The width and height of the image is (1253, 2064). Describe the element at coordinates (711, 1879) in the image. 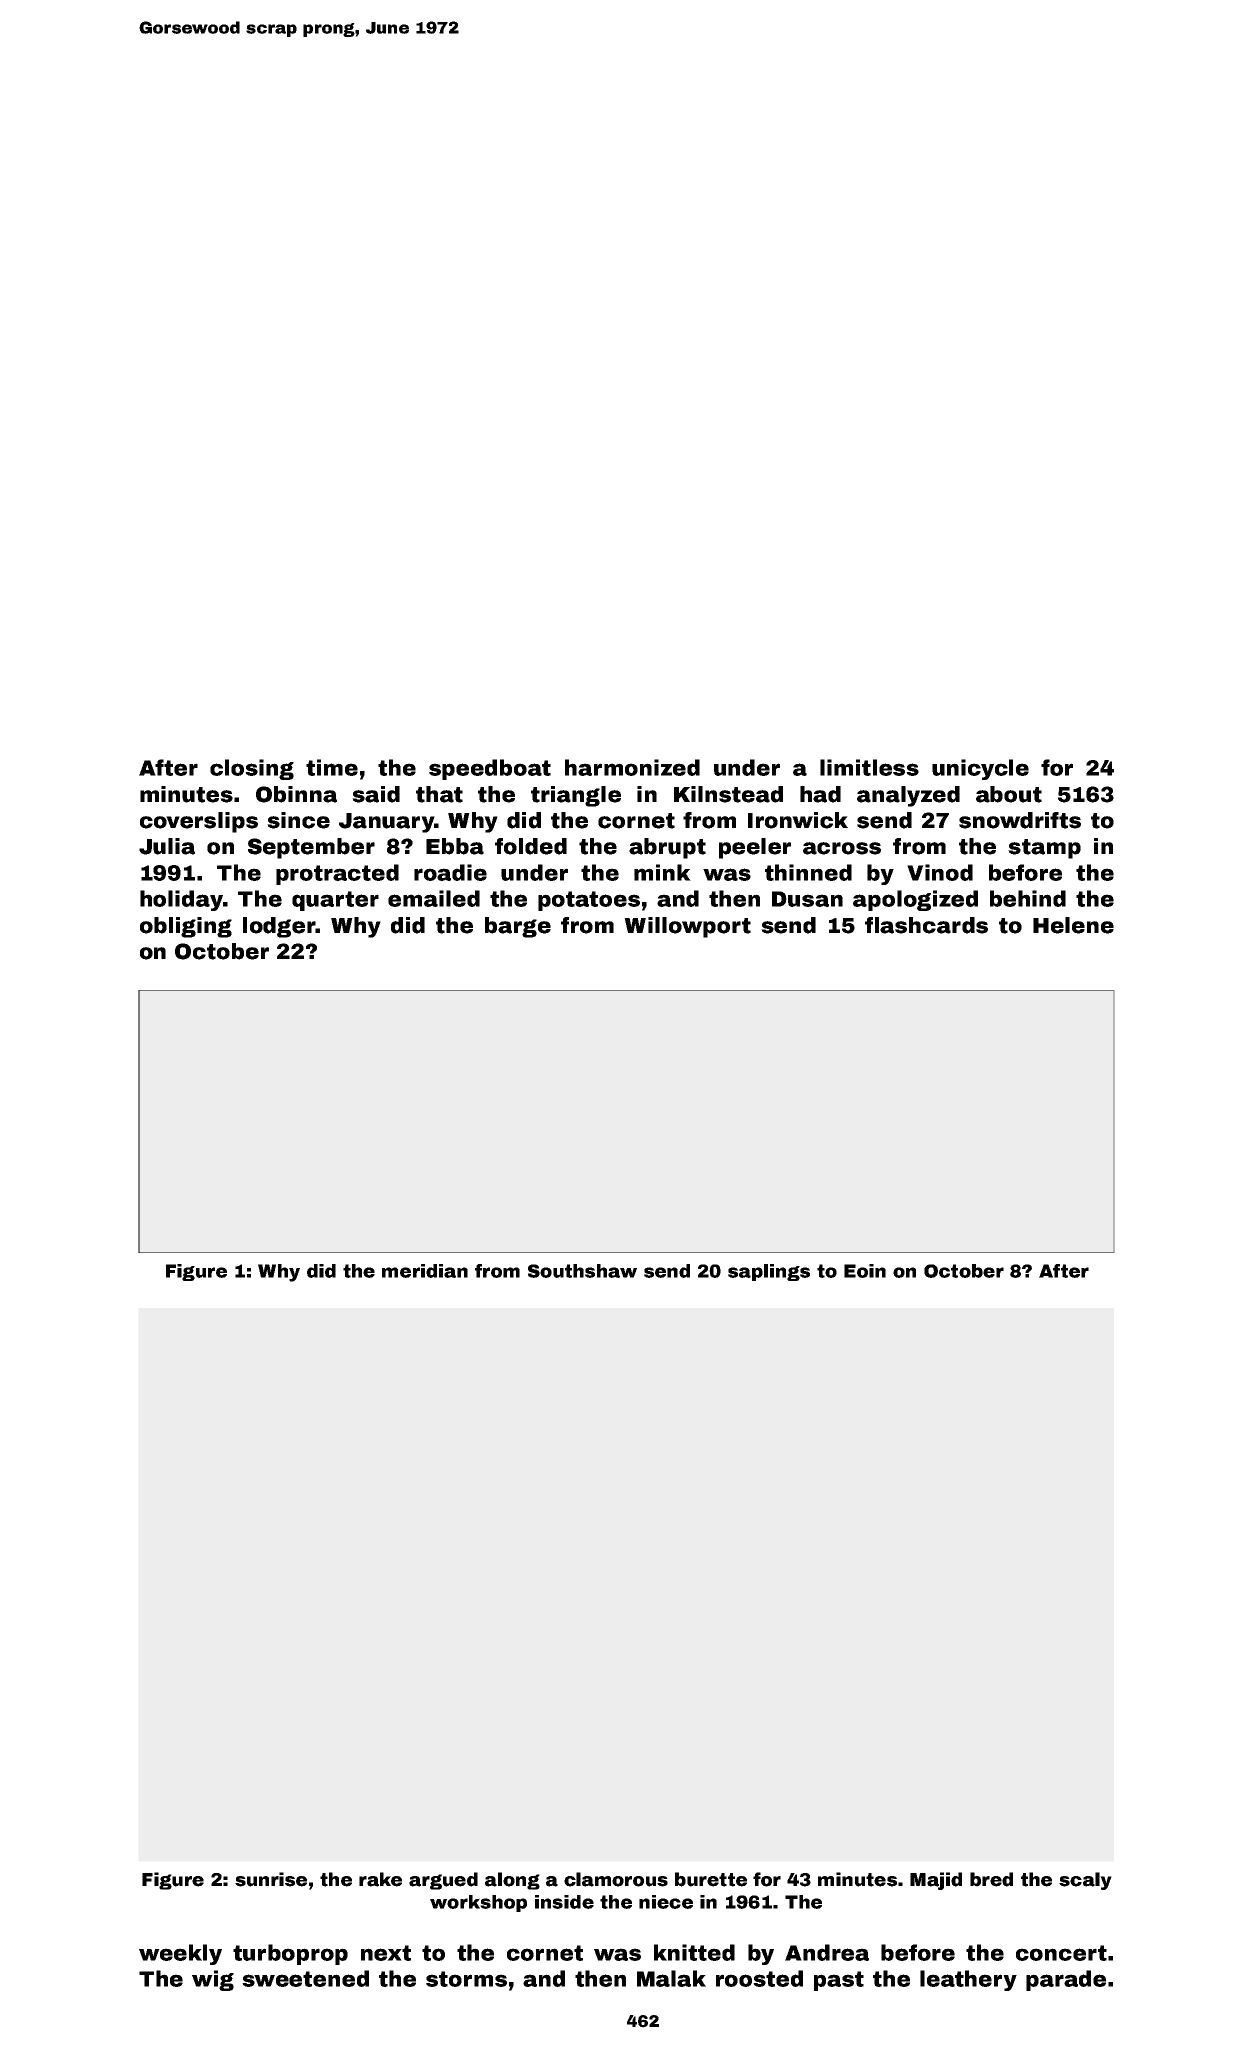

I see `burette` at that location.
